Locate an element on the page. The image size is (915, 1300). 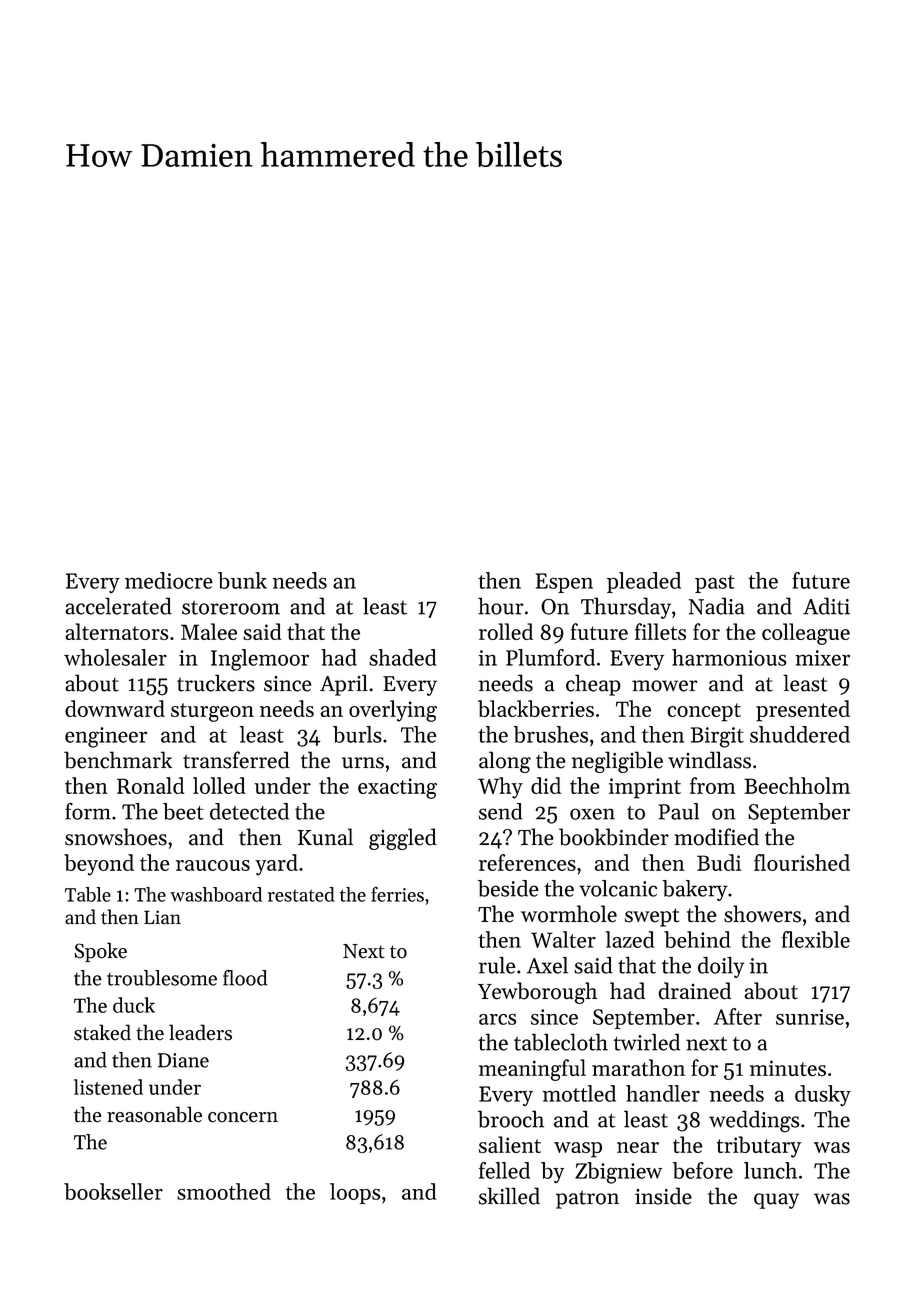
loops is located at coordinates (355, 1193).
